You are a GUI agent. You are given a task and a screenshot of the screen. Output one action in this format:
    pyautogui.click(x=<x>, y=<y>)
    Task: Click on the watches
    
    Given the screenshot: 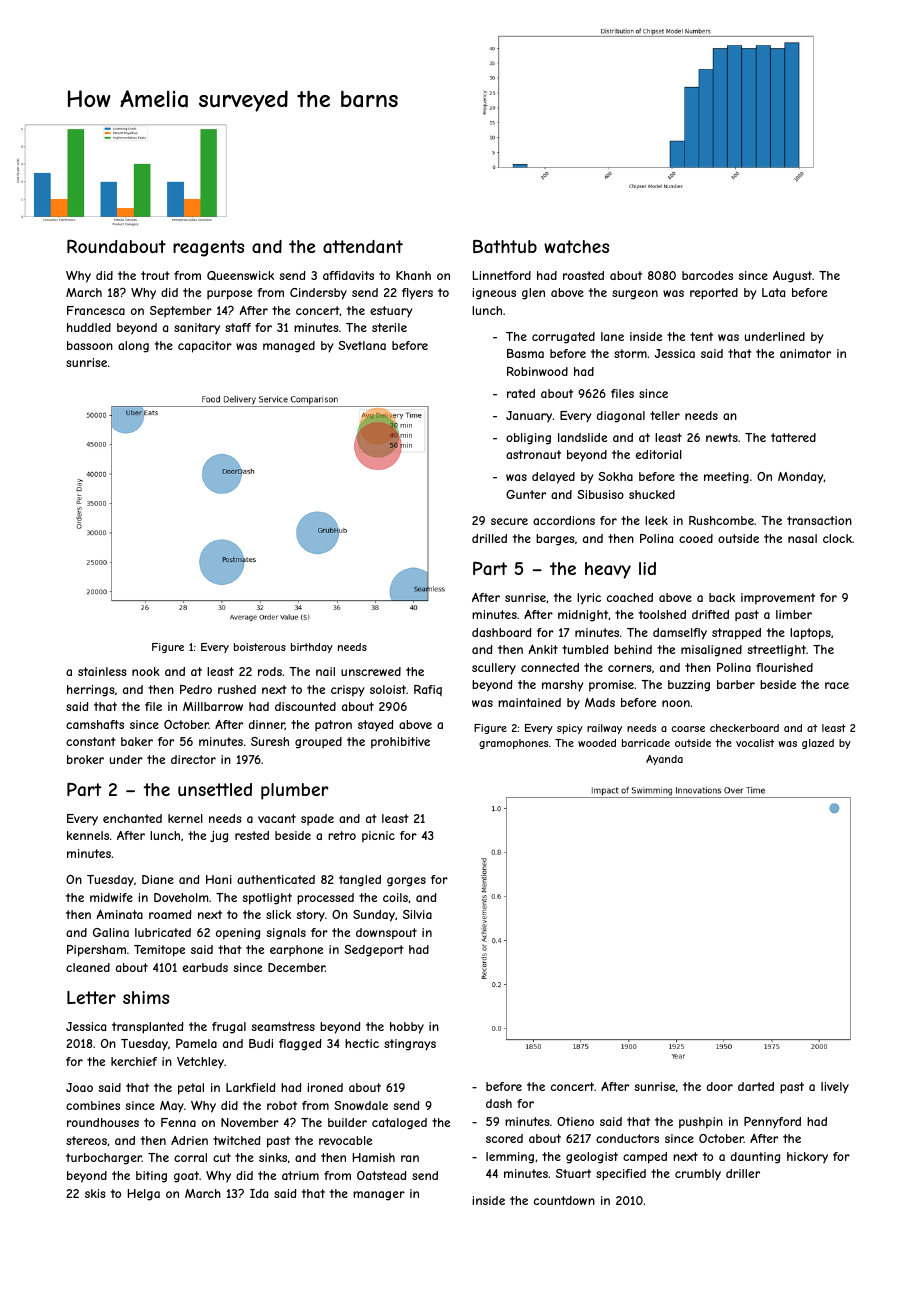 What is the action you would take?
    pyautogui.click(x=576, y=246)
